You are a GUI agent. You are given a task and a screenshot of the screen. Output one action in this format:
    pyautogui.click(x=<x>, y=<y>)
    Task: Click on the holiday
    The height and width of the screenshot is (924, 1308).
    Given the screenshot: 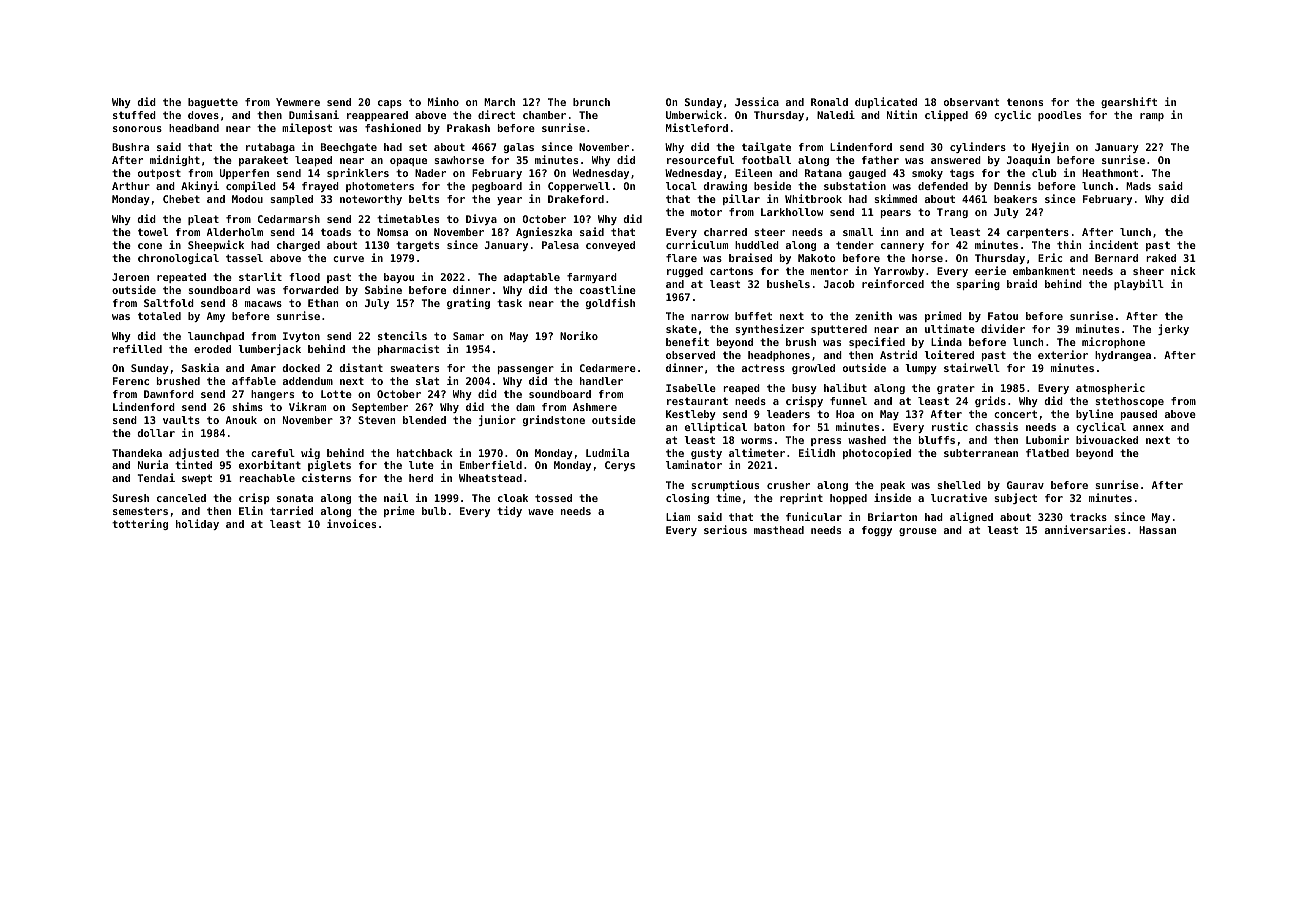 What is the action you would take?
    pyautogui.click(x=197, y=524)
